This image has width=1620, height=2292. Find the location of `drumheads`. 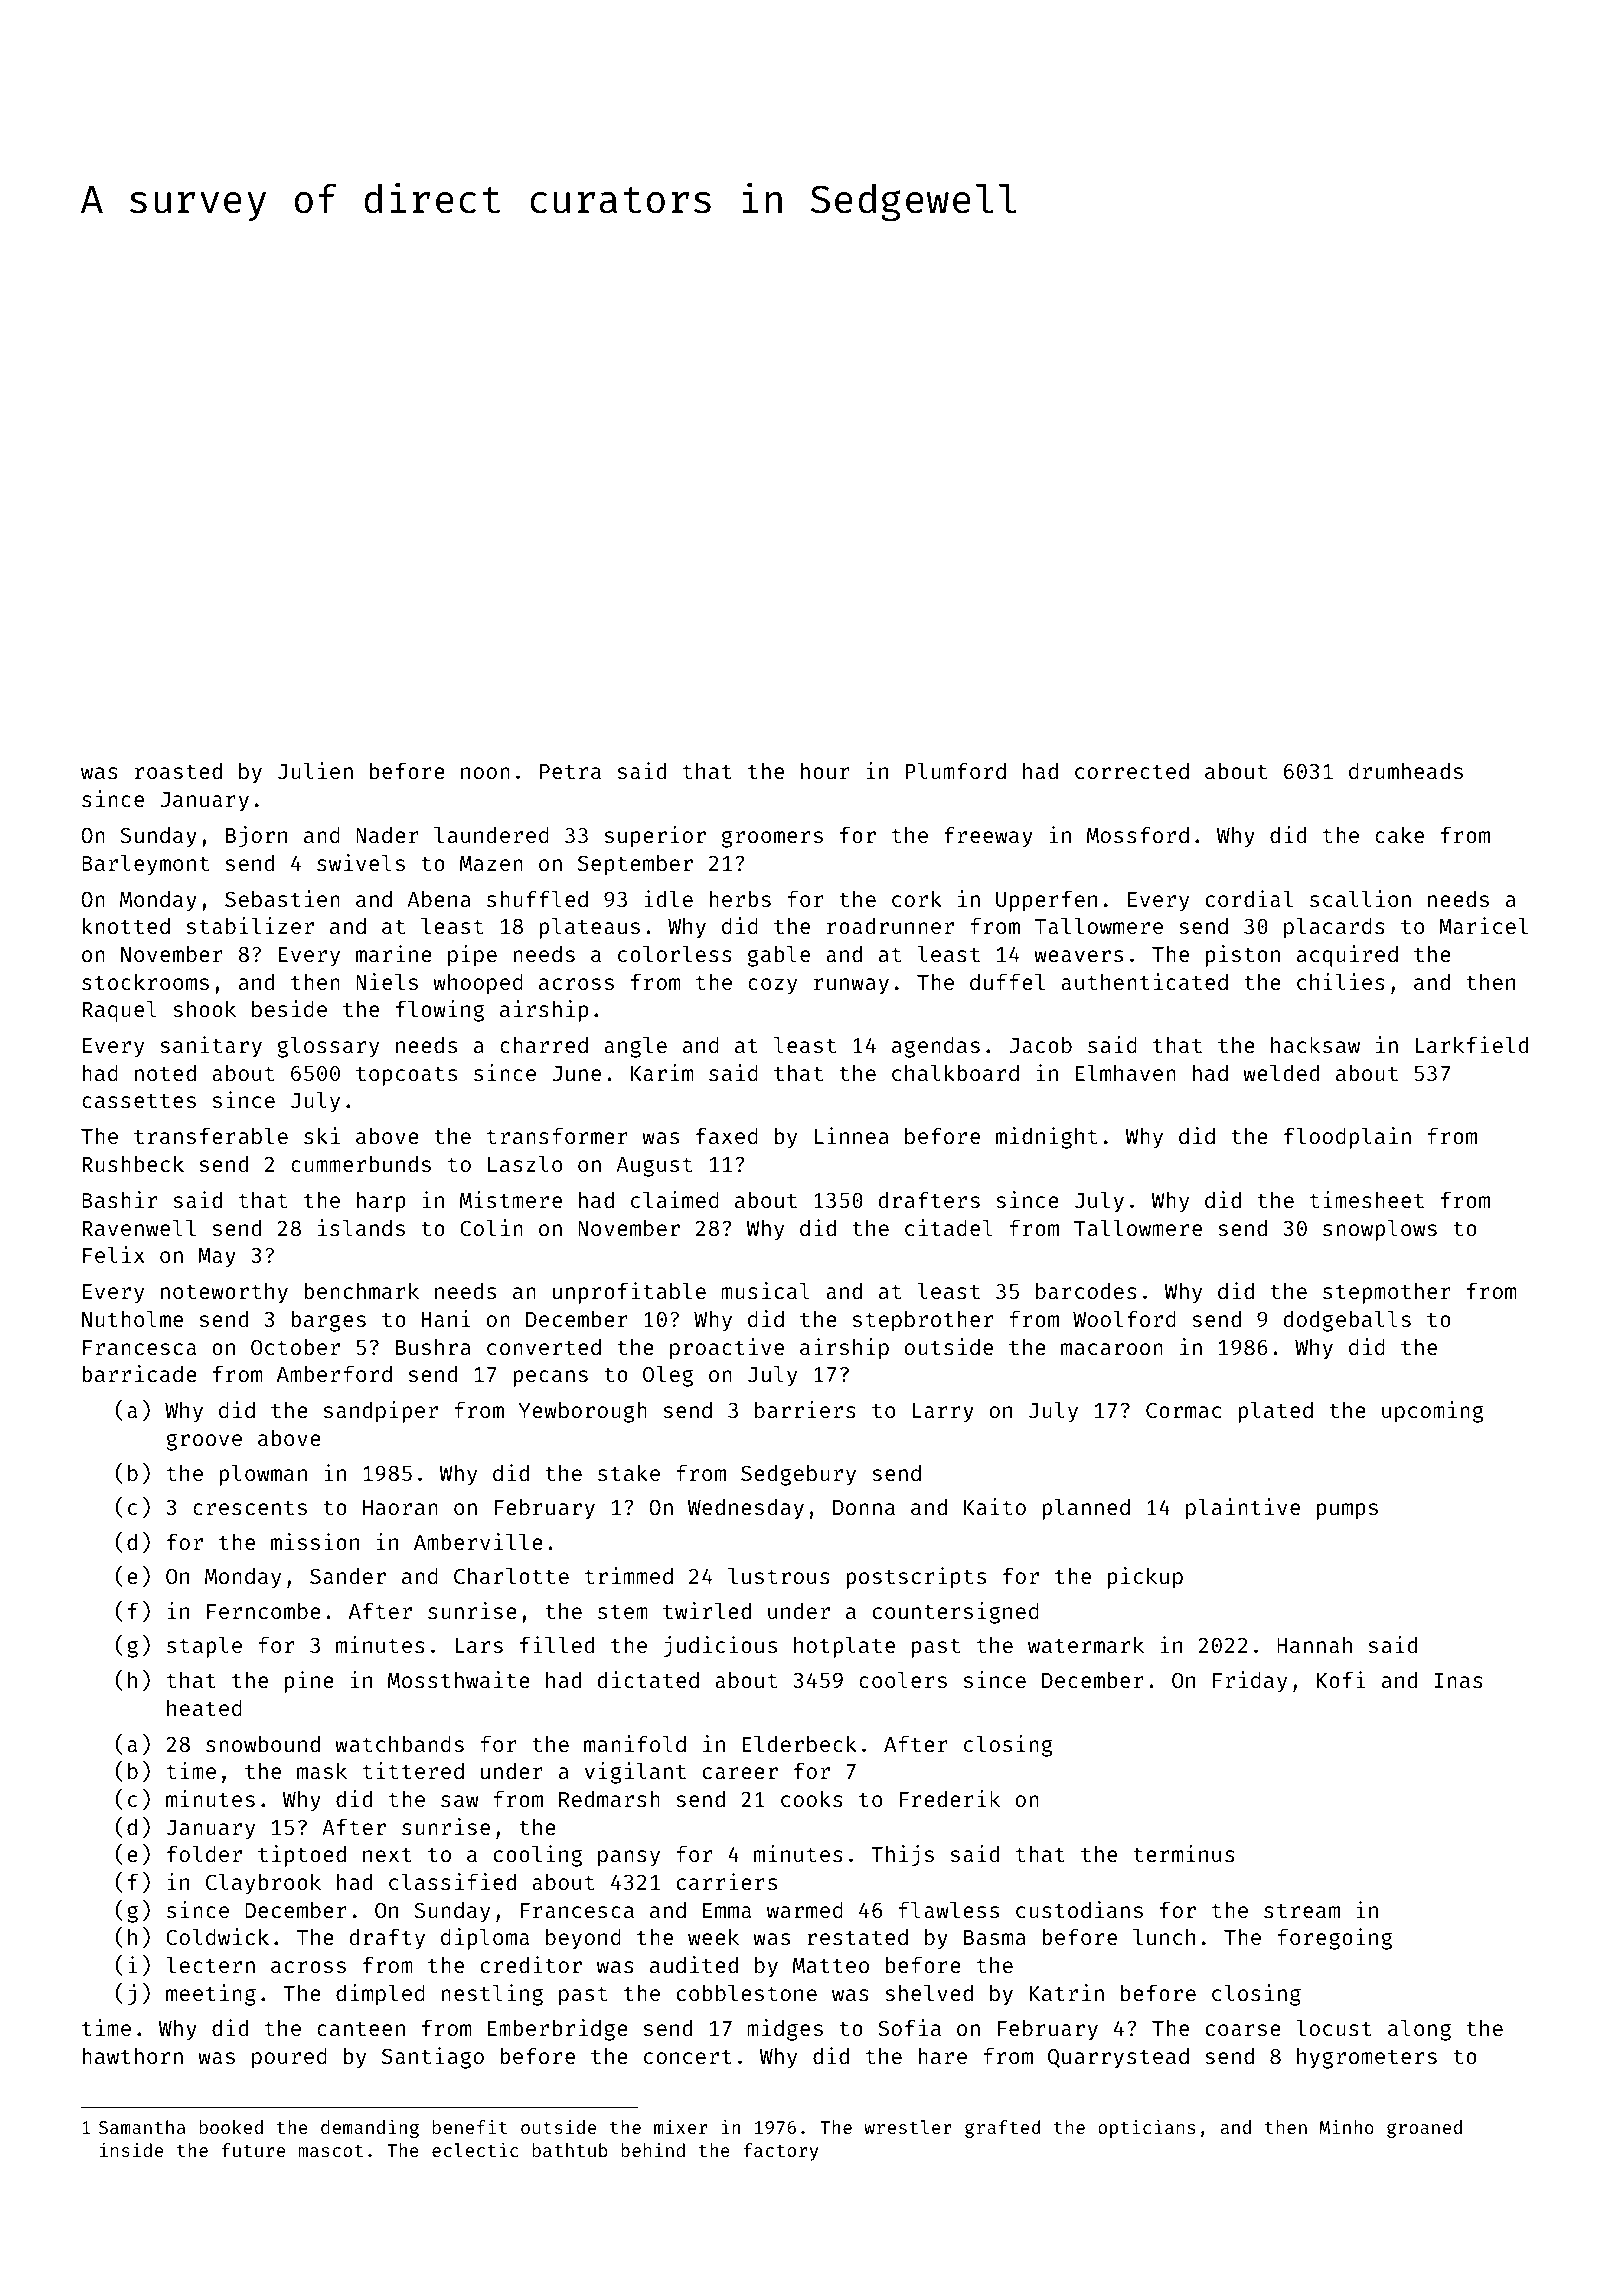

drumheads is located at coordinates (1406, 771).
